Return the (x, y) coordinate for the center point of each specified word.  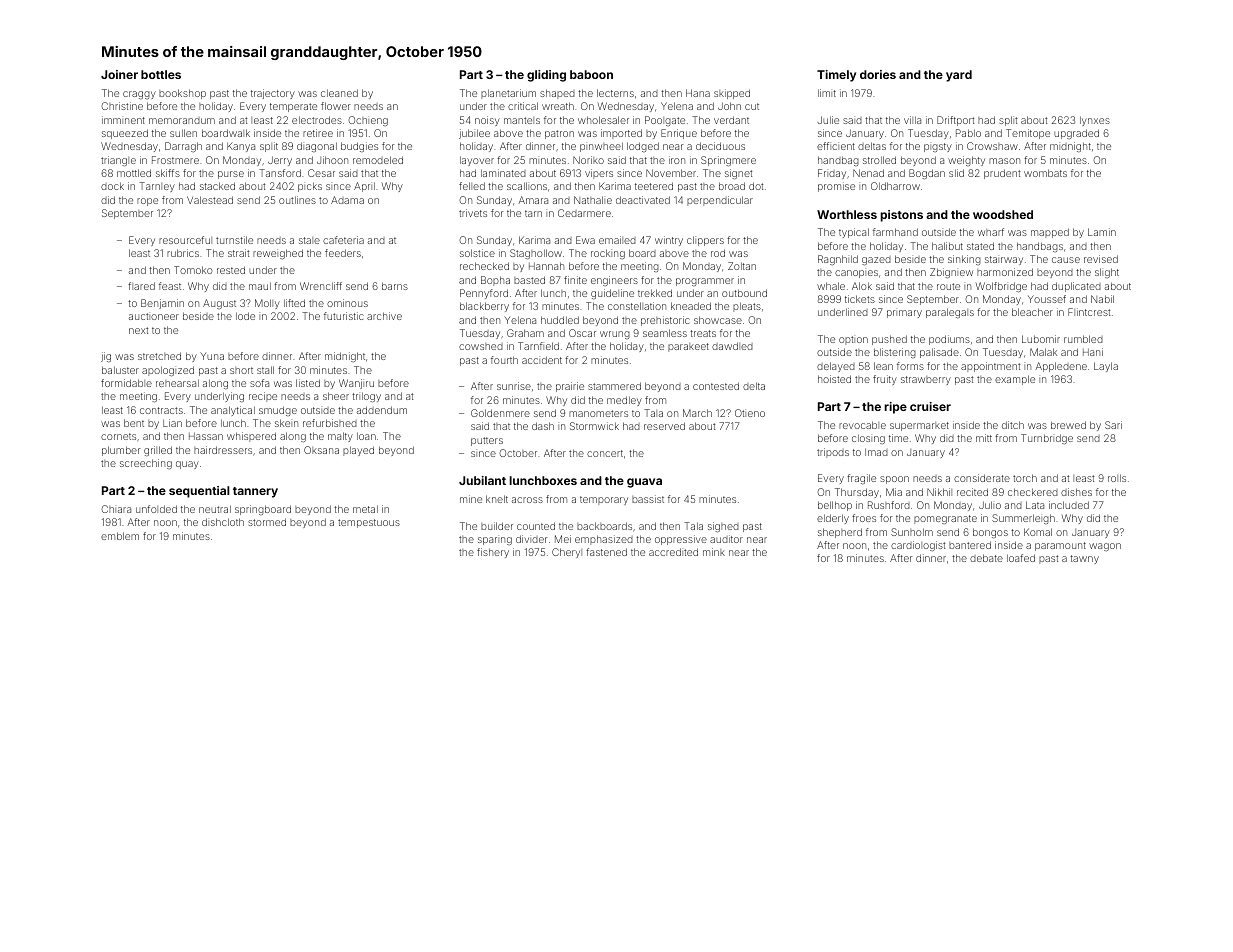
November (671, 173)
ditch (1013, 425)
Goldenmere (500, 413)
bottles (161, 74)
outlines (297, 200)
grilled (158, 451)
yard (959, 76)
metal (365, 509)
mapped (1050, 233)
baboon (591, 74)
